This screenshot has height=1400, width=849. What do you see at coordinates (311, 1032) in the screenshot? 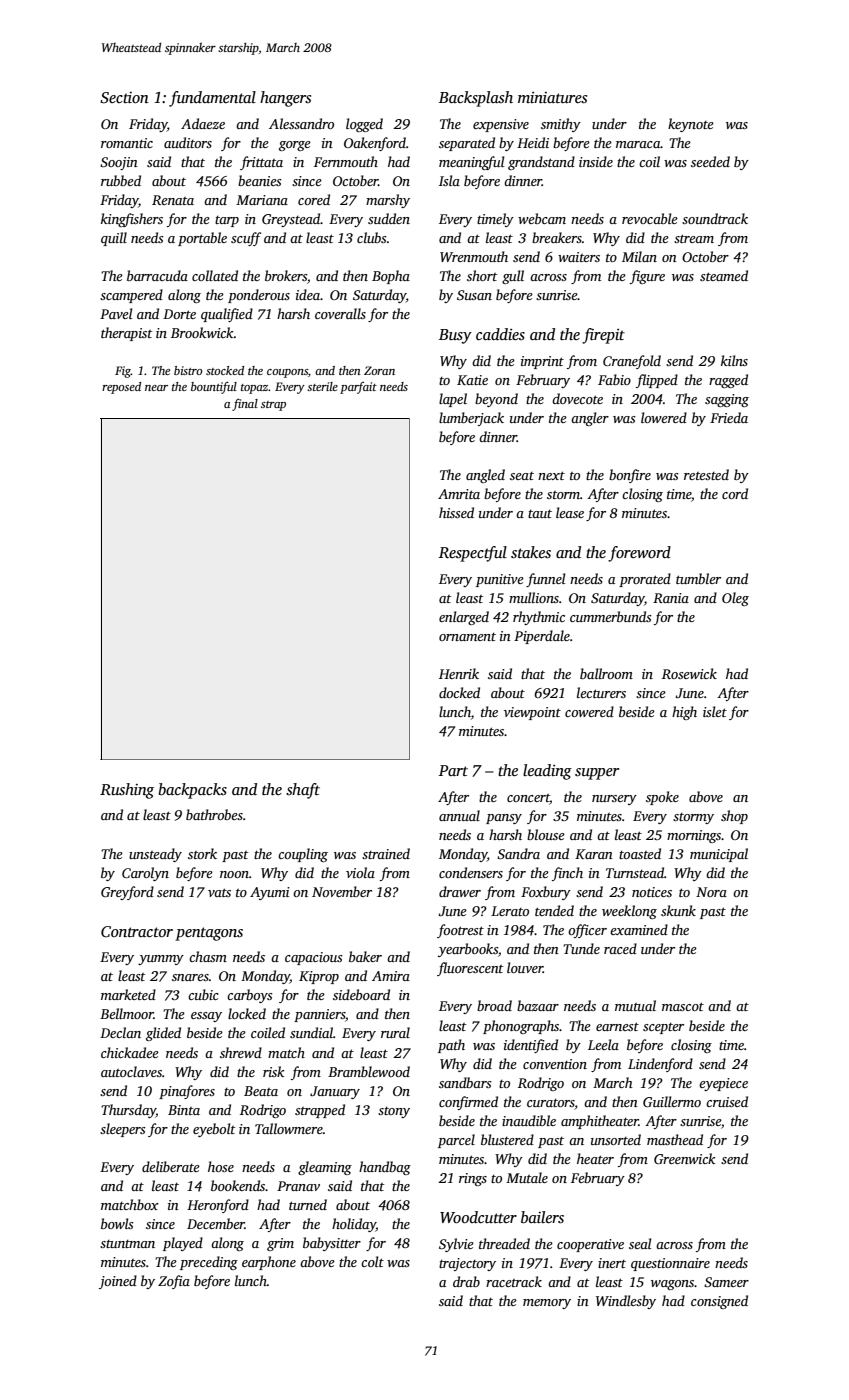
I see `sundial` at bounding box center [311, 1032].
